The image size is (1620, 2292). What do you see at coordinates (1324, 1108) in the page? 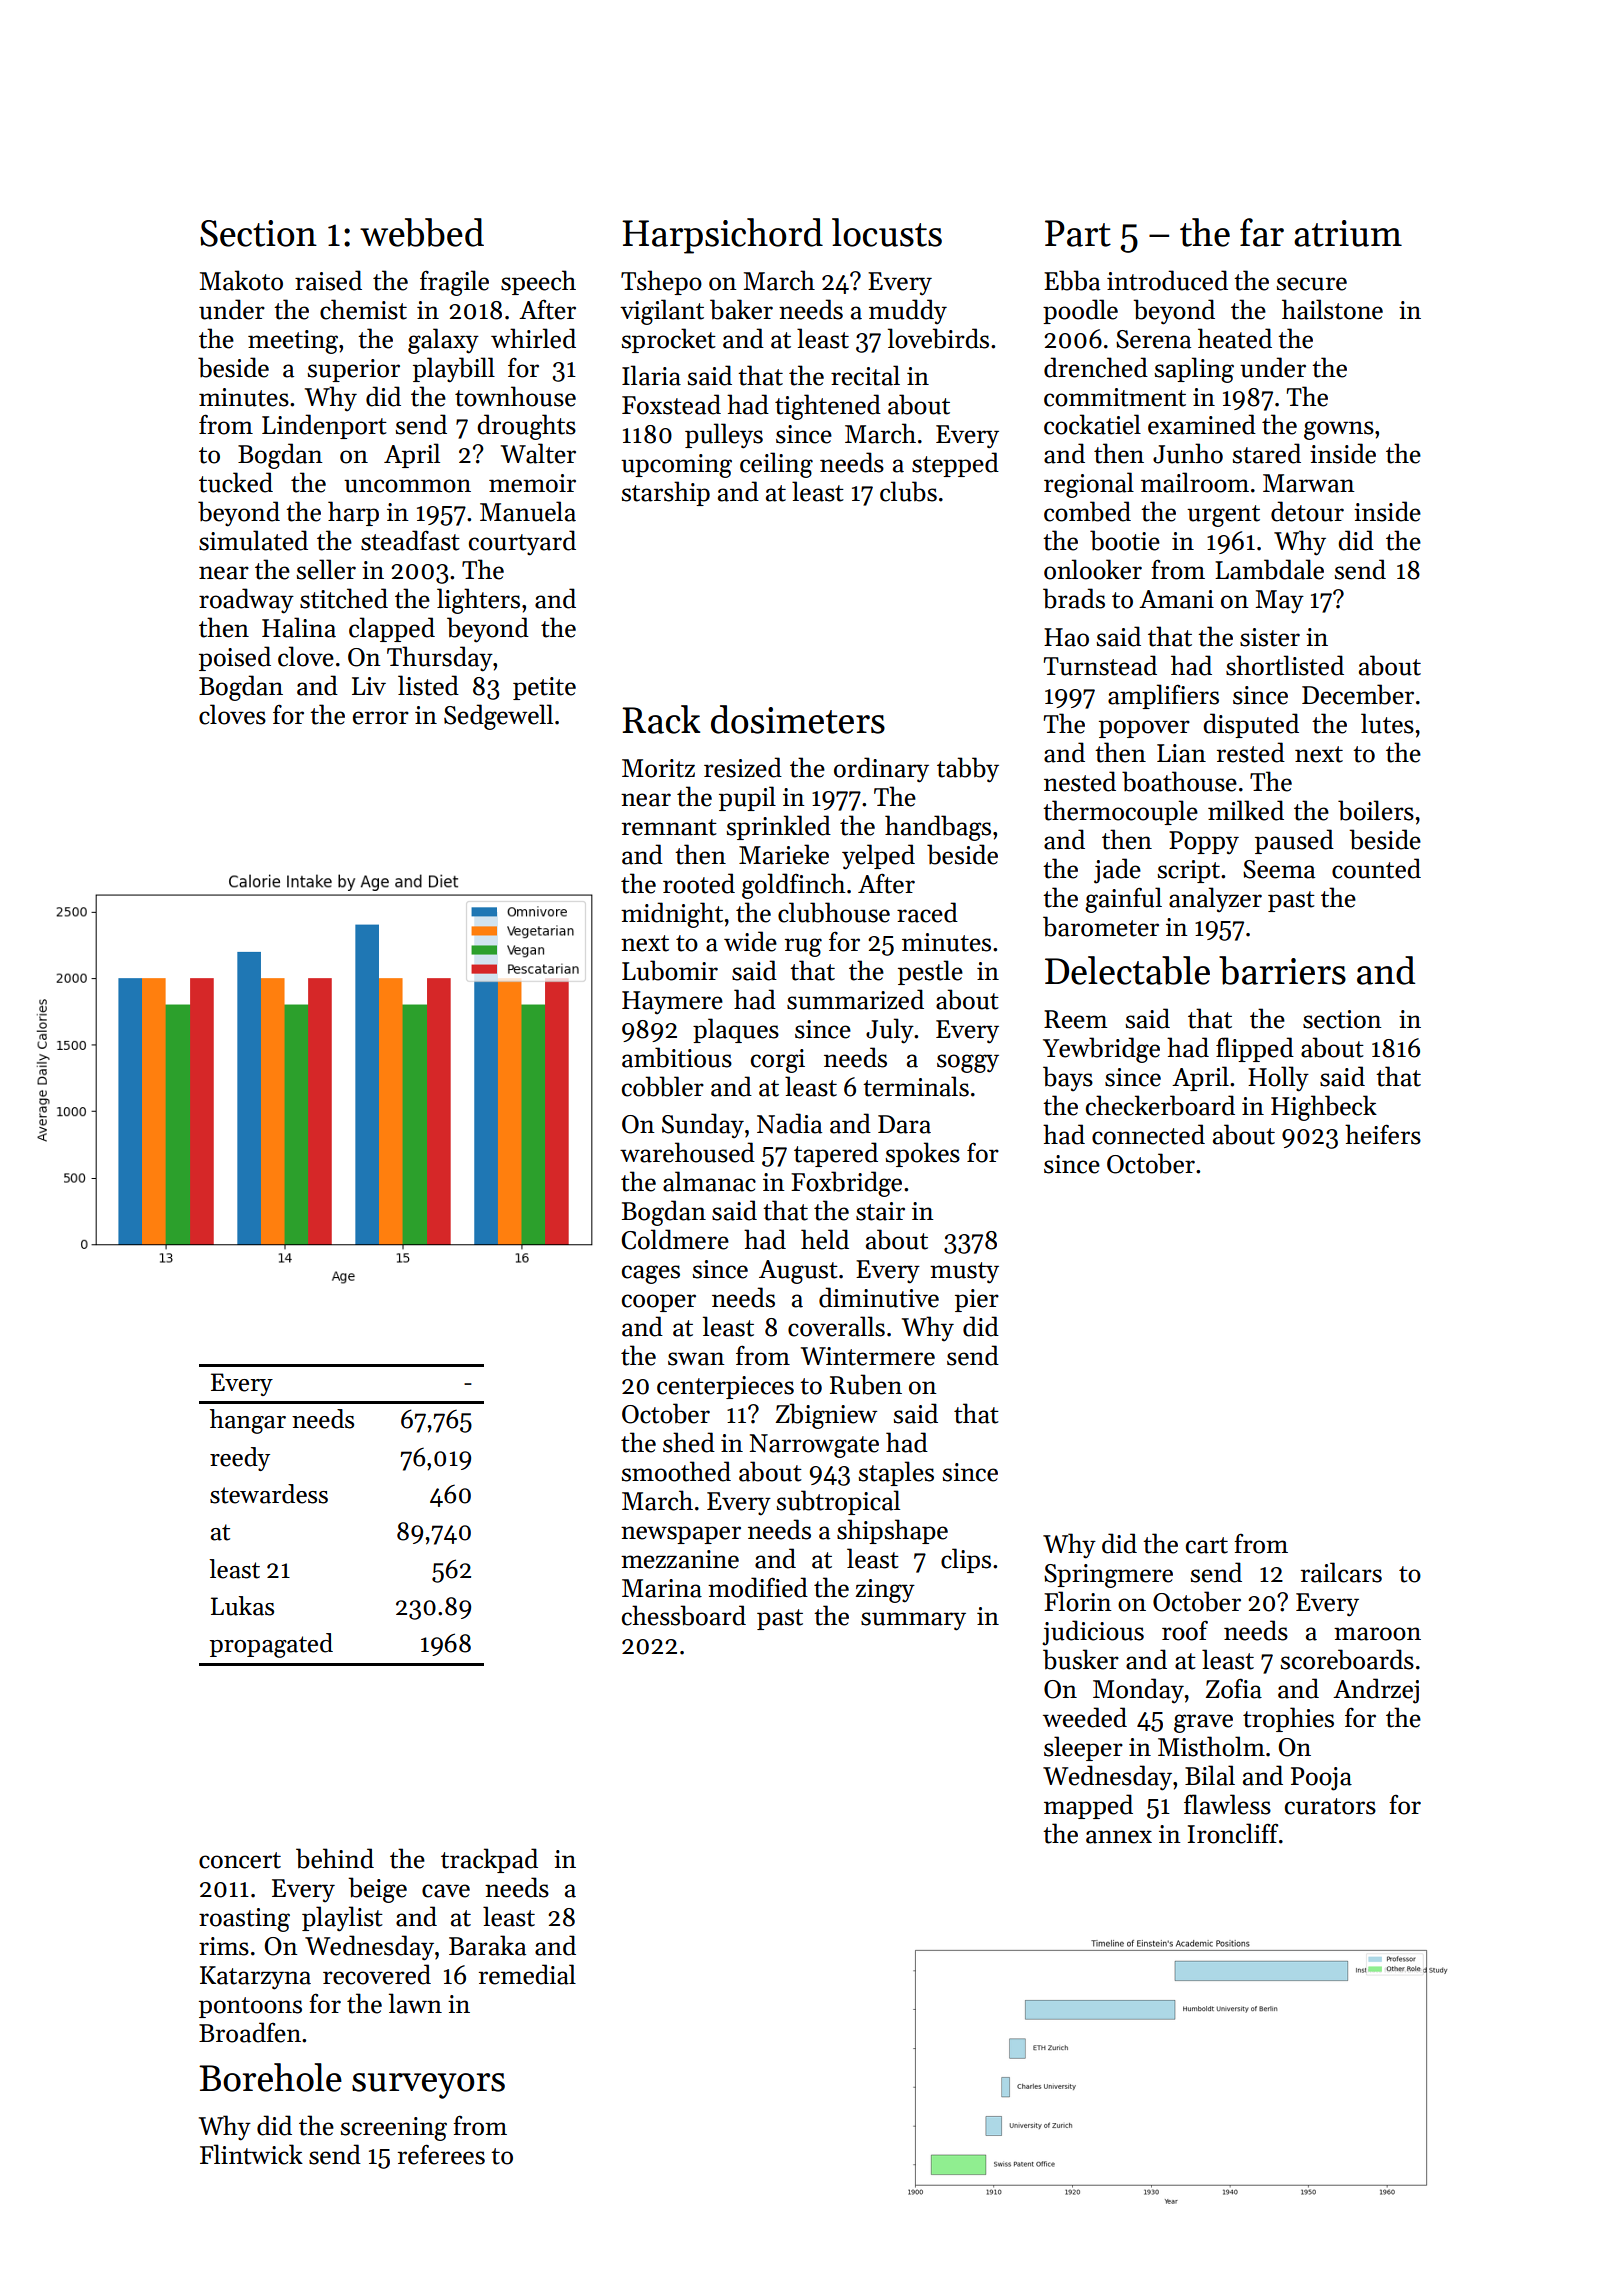
I see `Highbeck` at bounding box center [1324, 1108].
